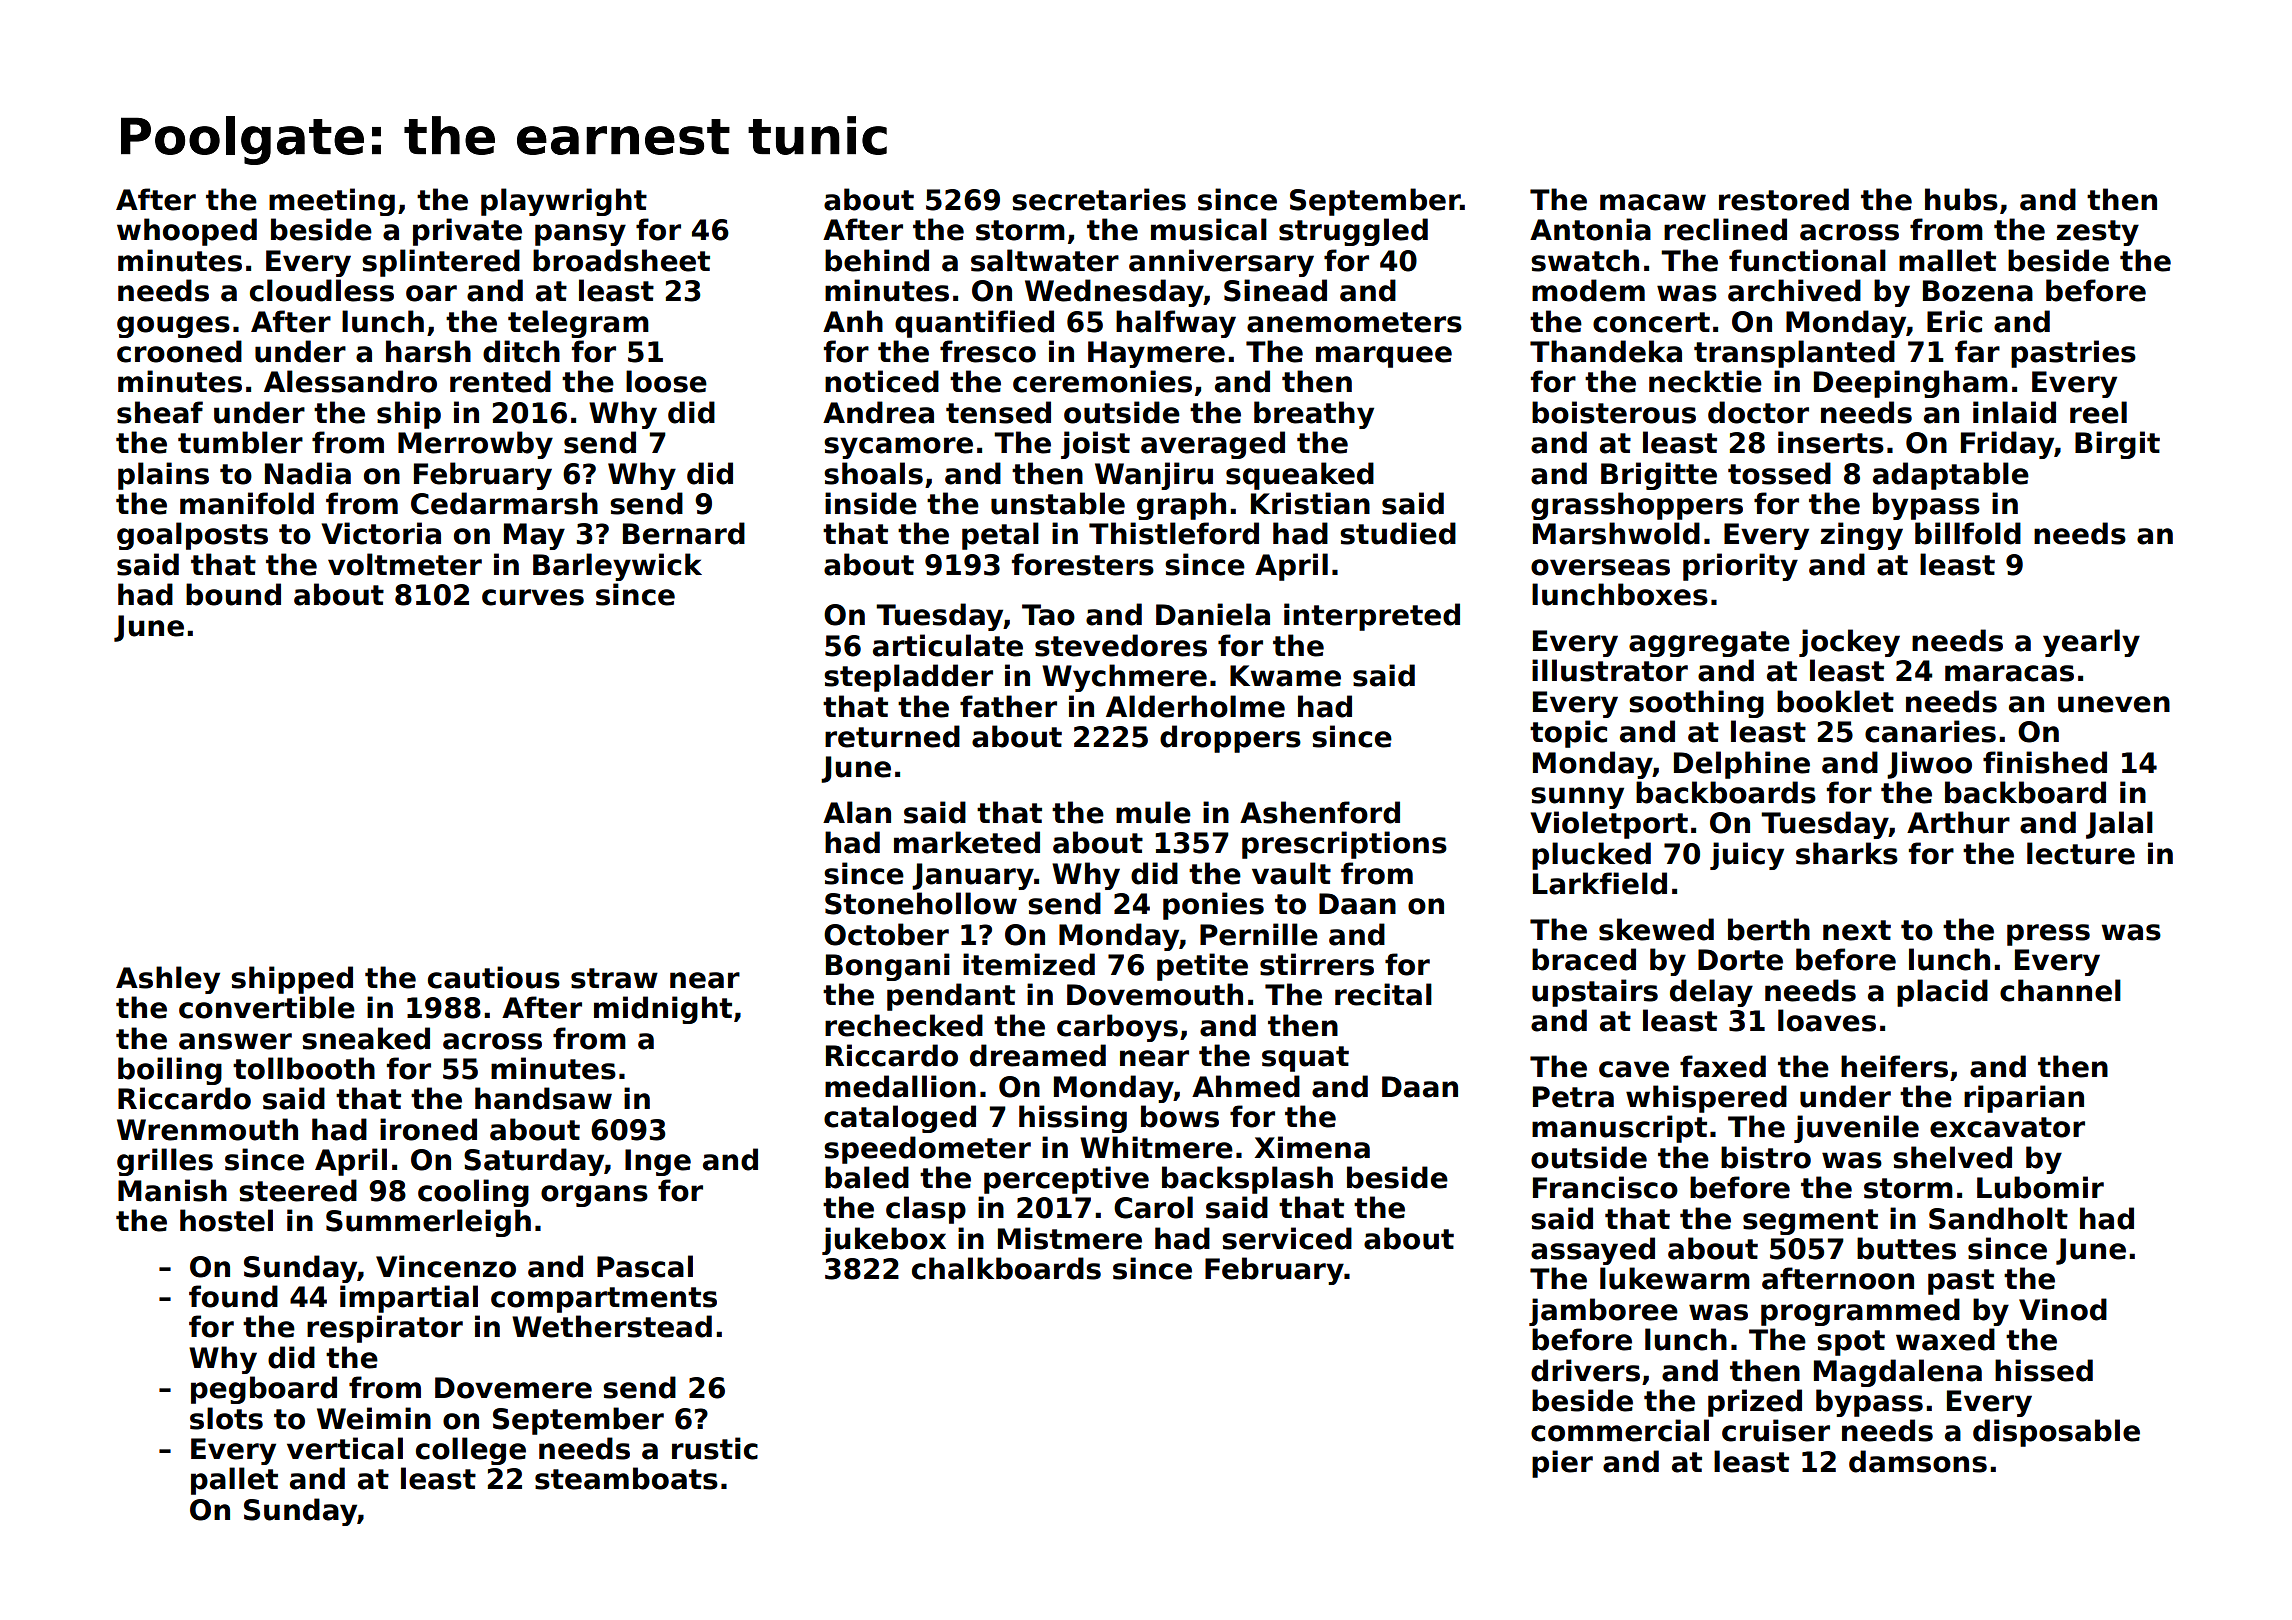 The width and height of the screenshot is (2292, 1620). I want to click on pier, so click(1562, 1464).
